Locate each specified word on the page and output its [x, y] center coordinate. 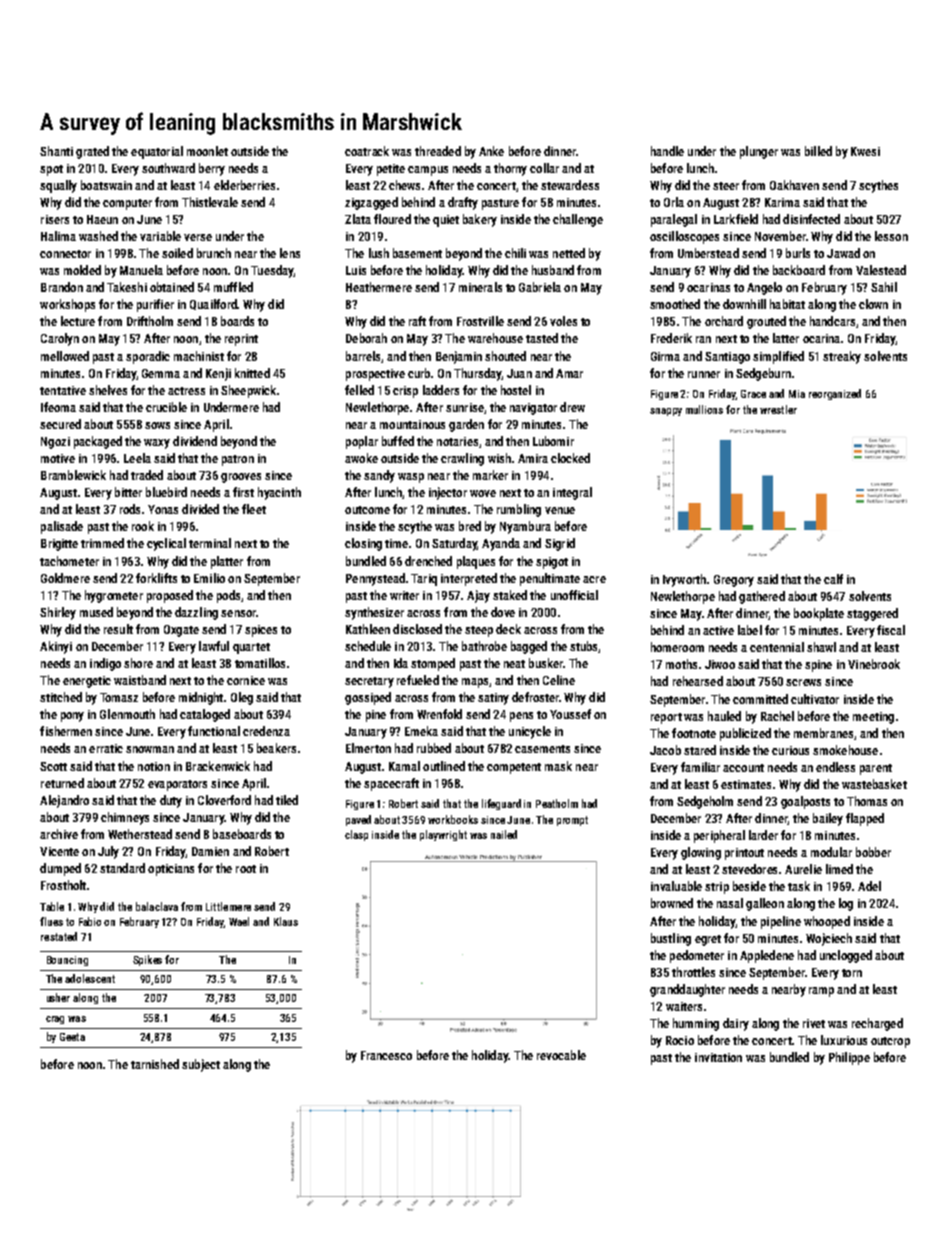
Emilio [209, 578]
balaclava [157, 906]
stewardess [570, 185]
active [718, 630]
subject [201, 1065]
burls [798, 253]
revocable [561, 1055]
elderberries [244, 185]
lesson [891, 236]
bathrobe [484, 646]
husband [553, 270]
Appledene [767, 956]
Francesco [386, 1055]
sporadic [148, 357]
